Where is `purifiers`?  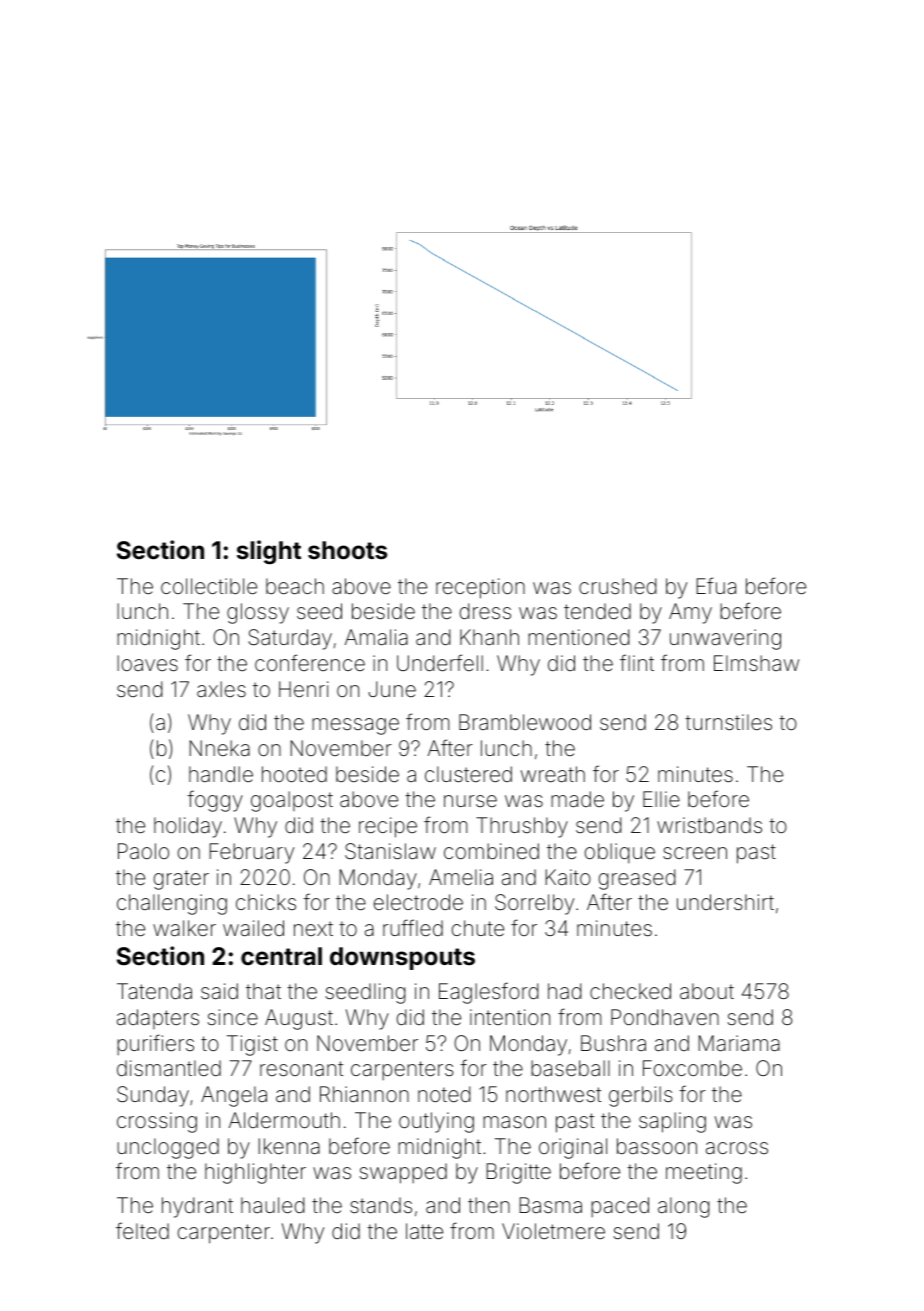 purifiers is located at coordinates (155, 1044).
